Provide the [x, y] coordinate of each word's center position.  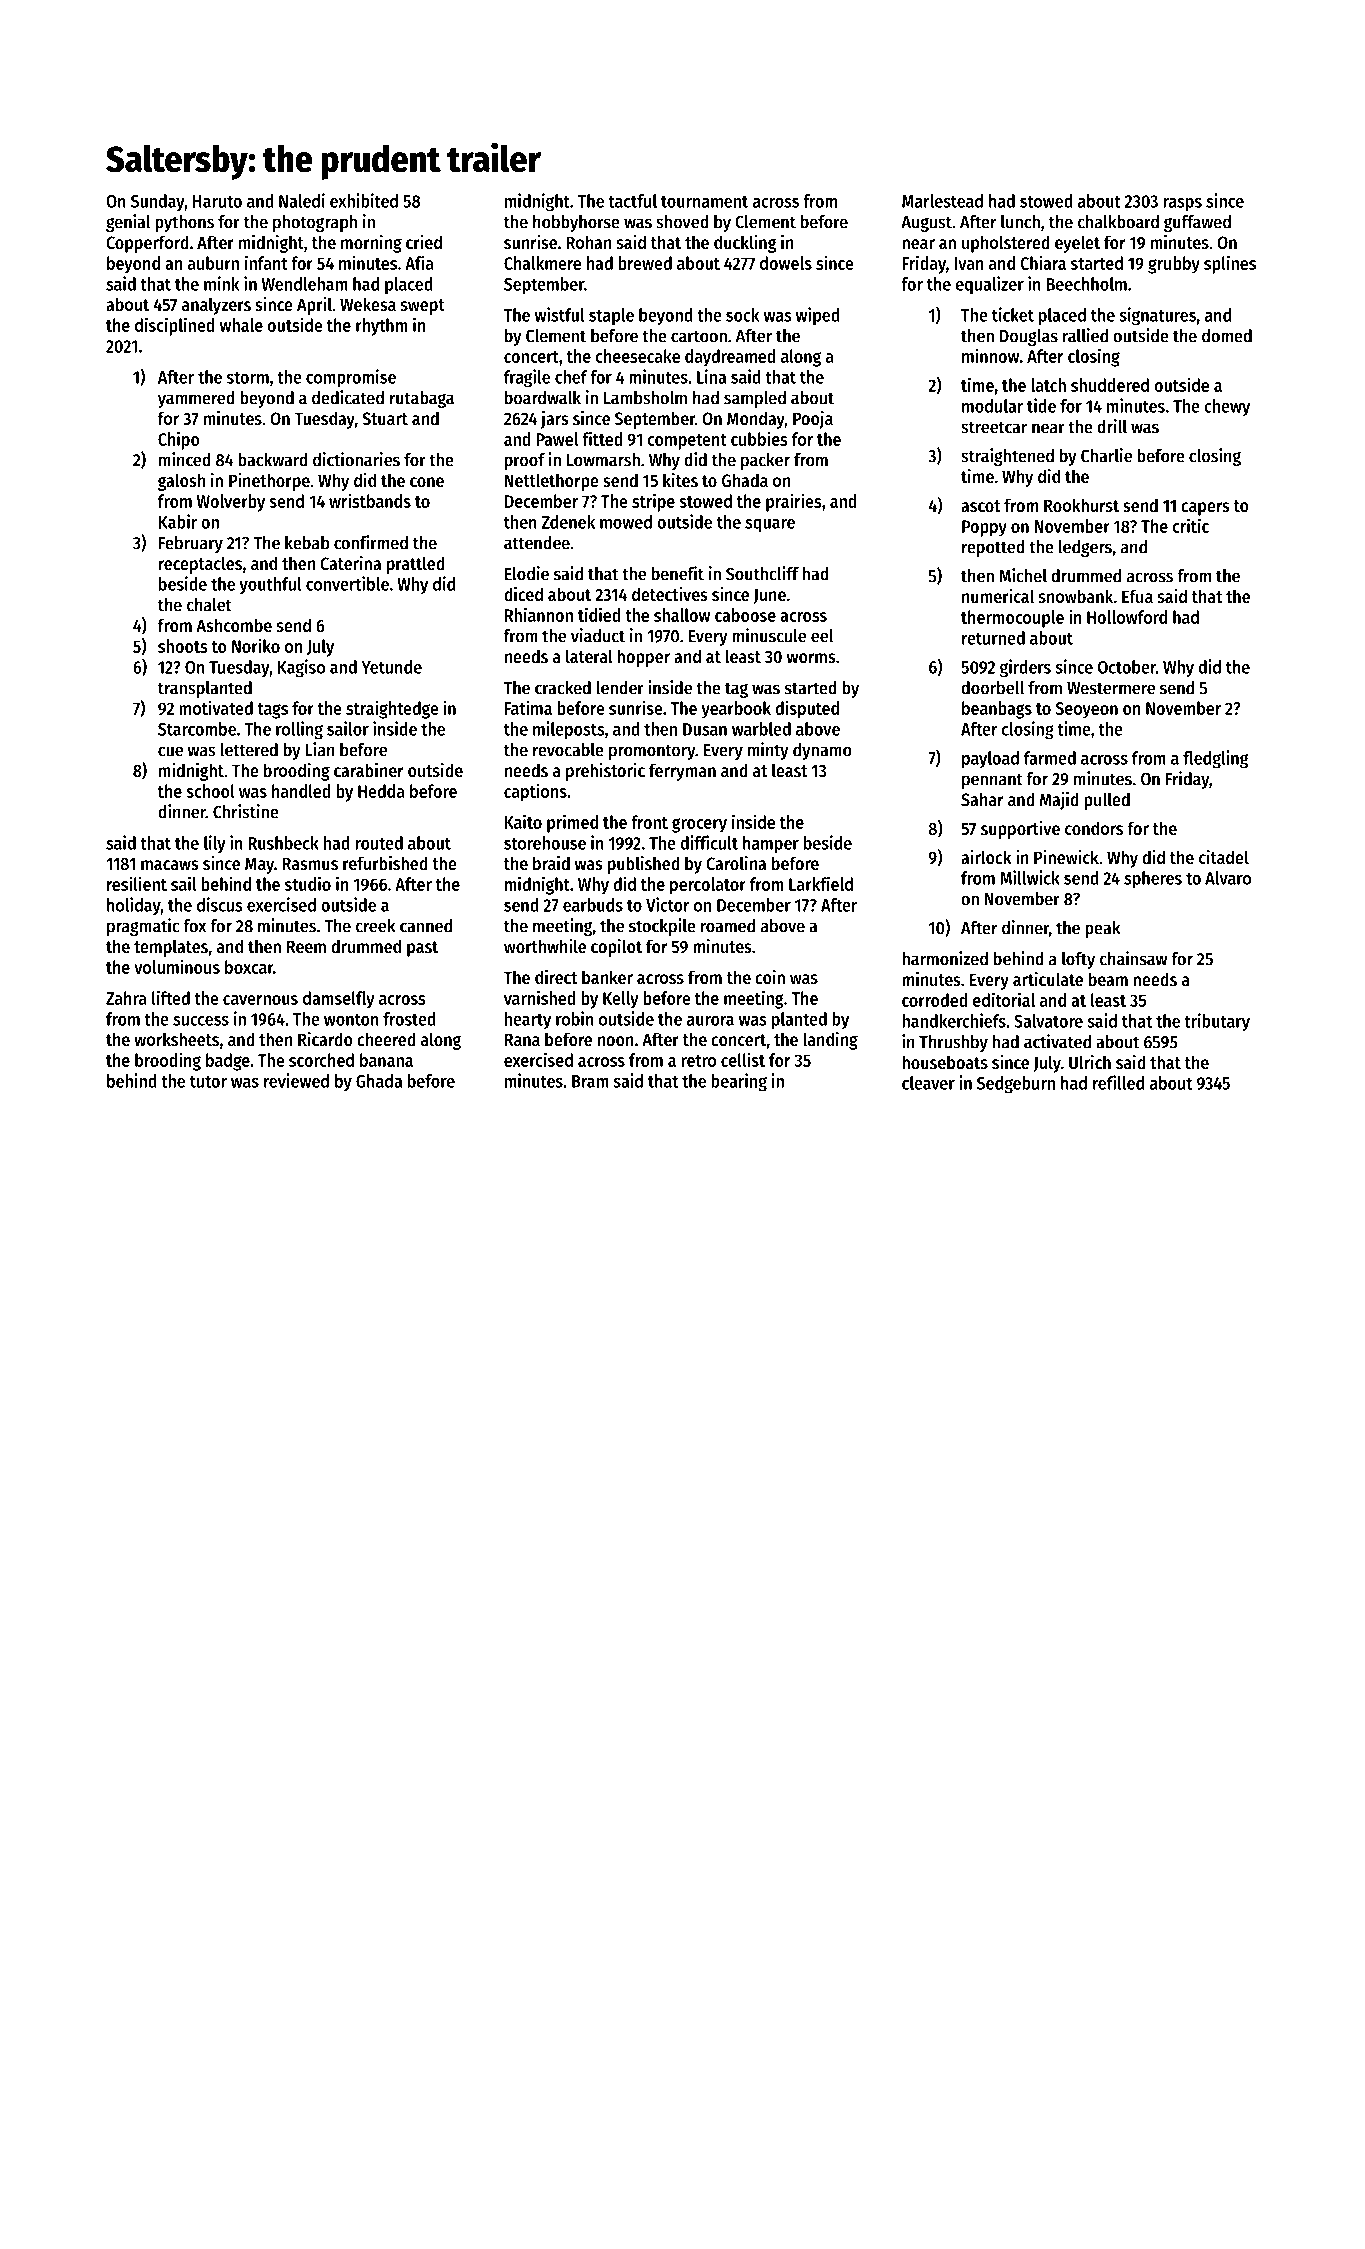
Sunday [158, 203]
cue [170, 751]
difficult [709, 842]
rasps [1182, 205]
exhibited [364, 200]
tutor [208, 1082]
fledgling [1215, 759]
